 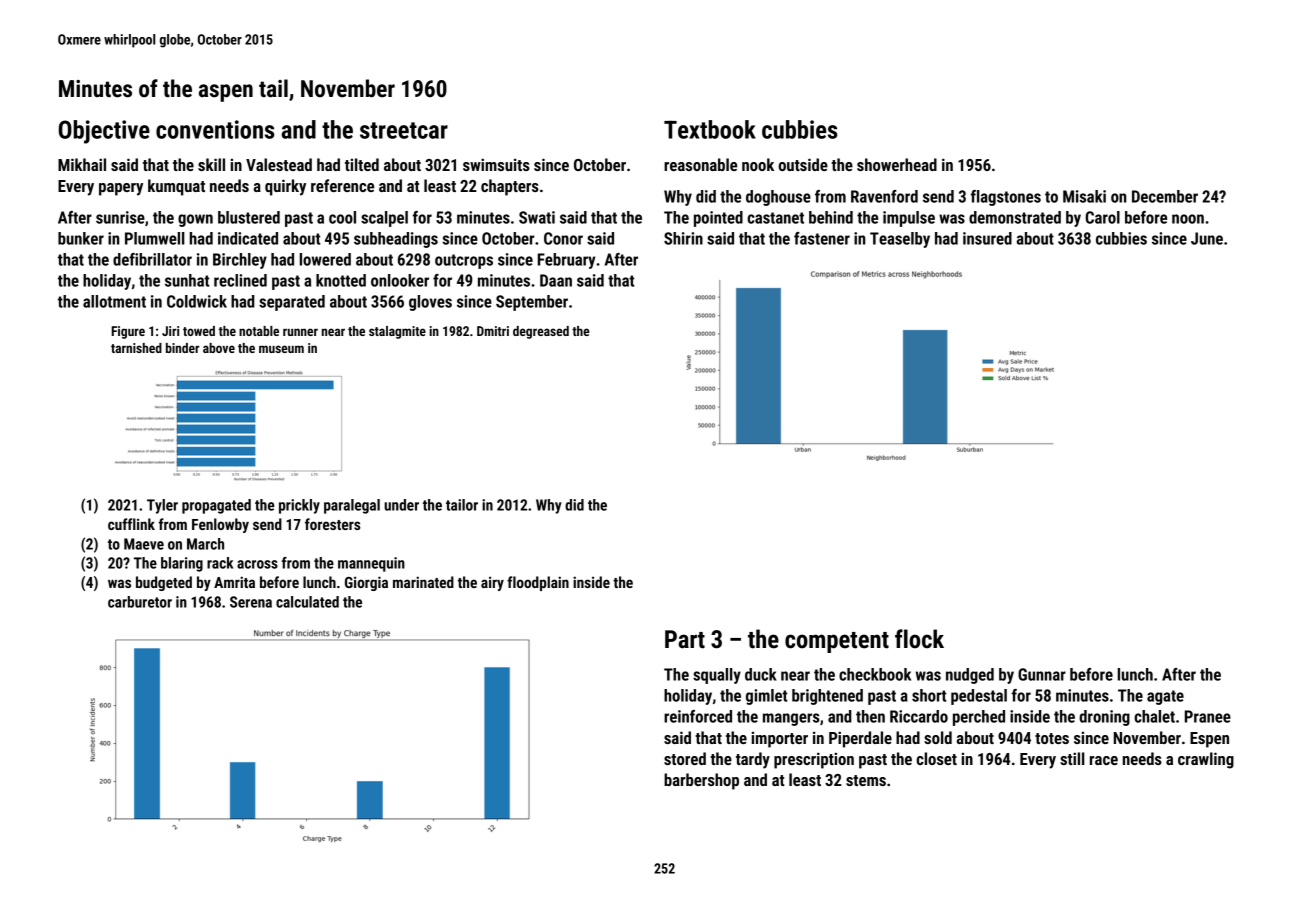 What do you see at coordinates (538, 583) in the page?
I see `floodplain` at bounding box center [538, 583].
